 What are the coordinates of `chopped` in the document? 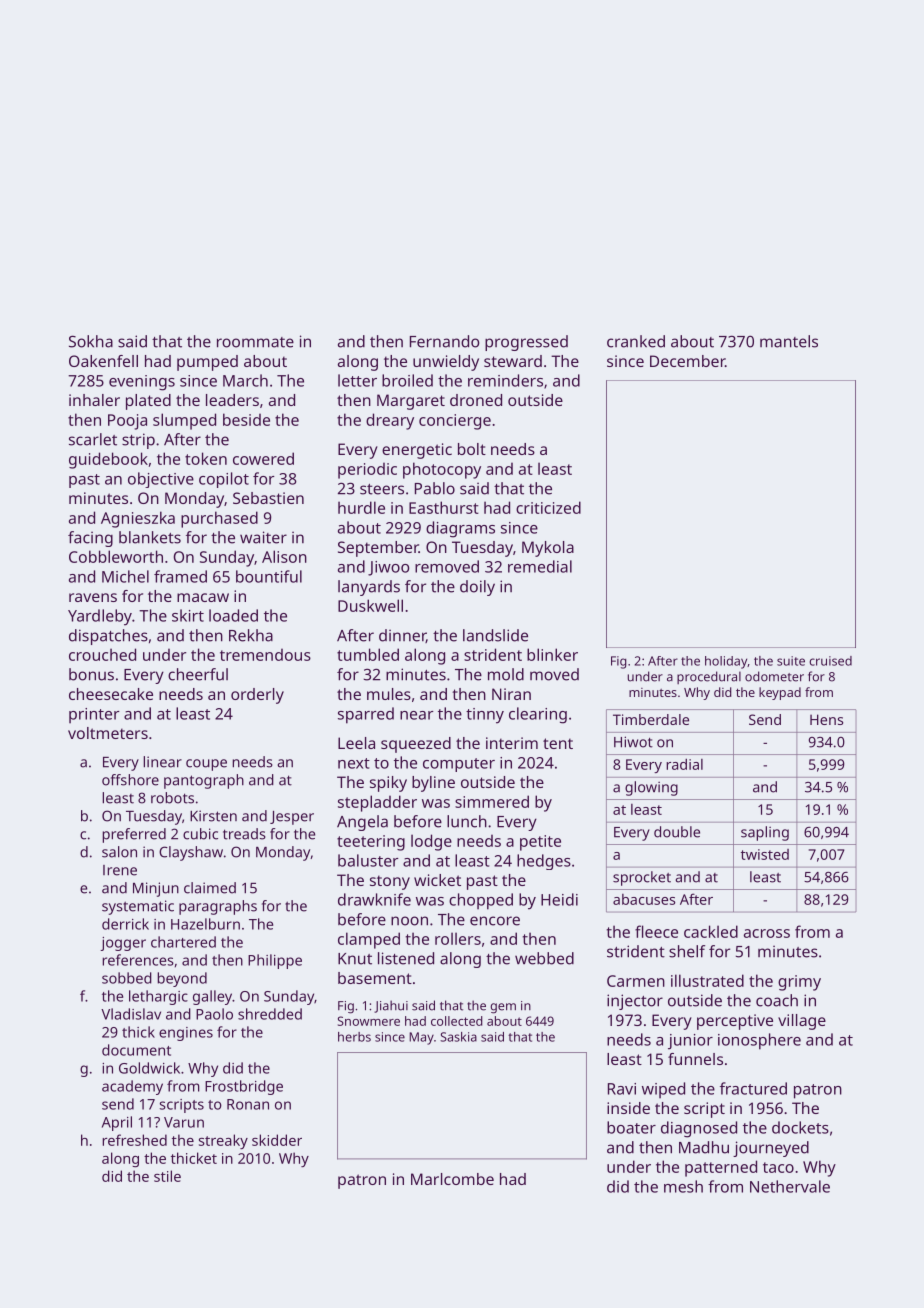 It's located at (481, 901).
